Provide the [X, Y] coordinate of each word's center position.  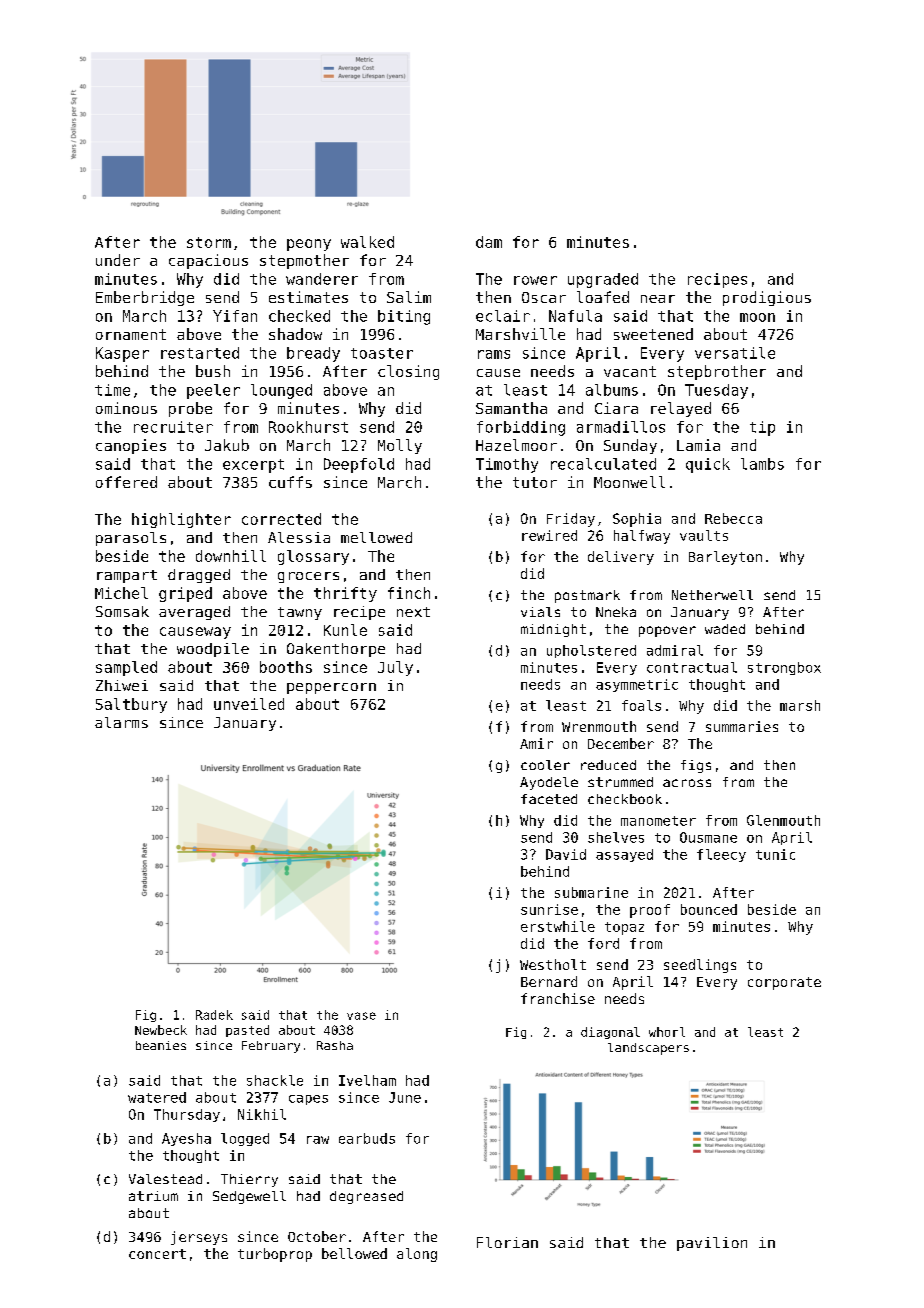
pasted [247, 1031]
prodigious [767, 298]
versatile [735, 353]
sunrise [549, 909]
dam [489, 242]
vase [361, 1016]
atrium [153, 1196]
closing [408, 372]
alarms [121, 722]
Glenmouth [783, 820]
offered [126, 482]
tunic [775, 854]
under [118, 260]
